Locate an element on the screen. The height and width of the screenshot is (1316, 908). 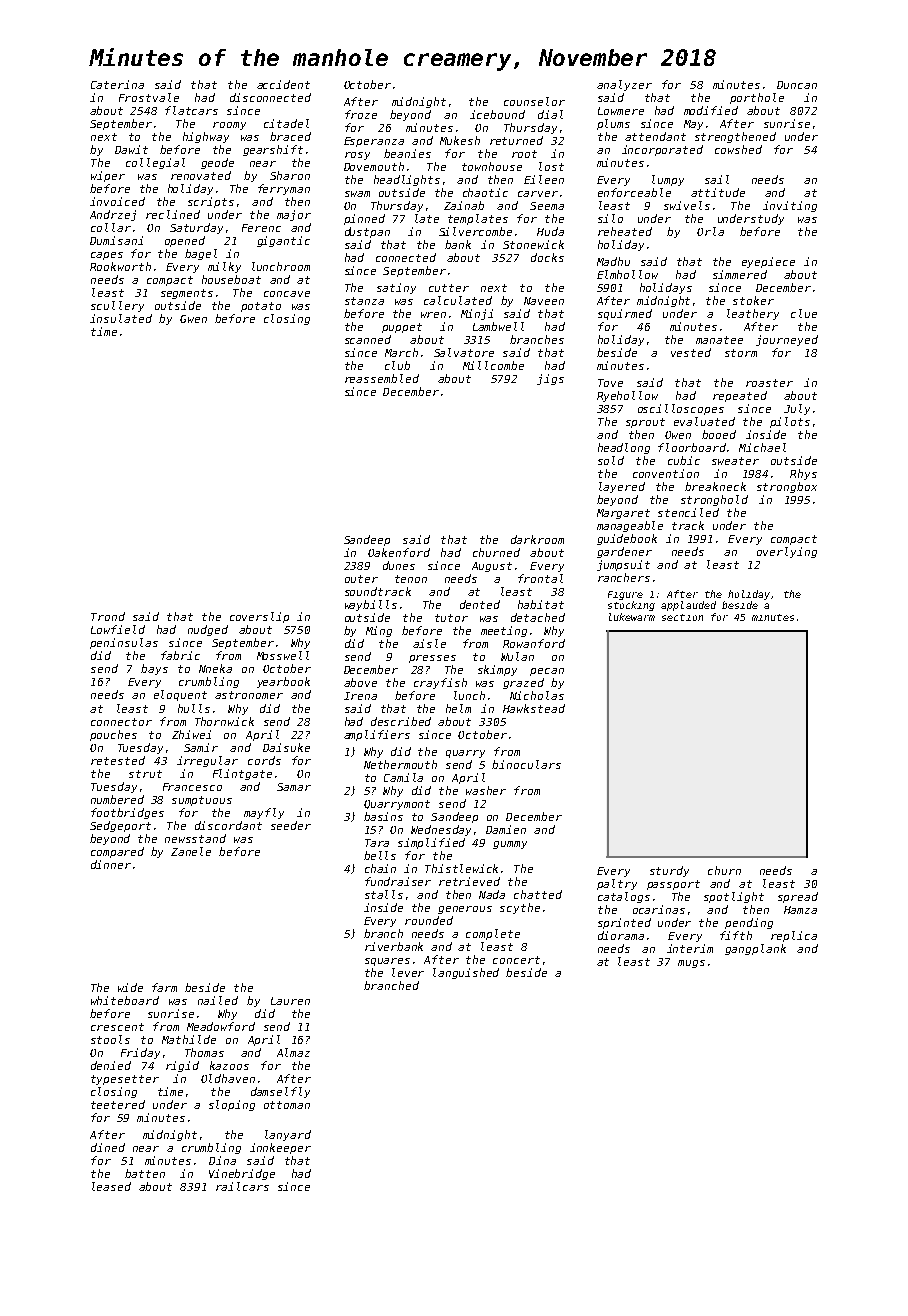
froze is located at coordinates (361, 114).
